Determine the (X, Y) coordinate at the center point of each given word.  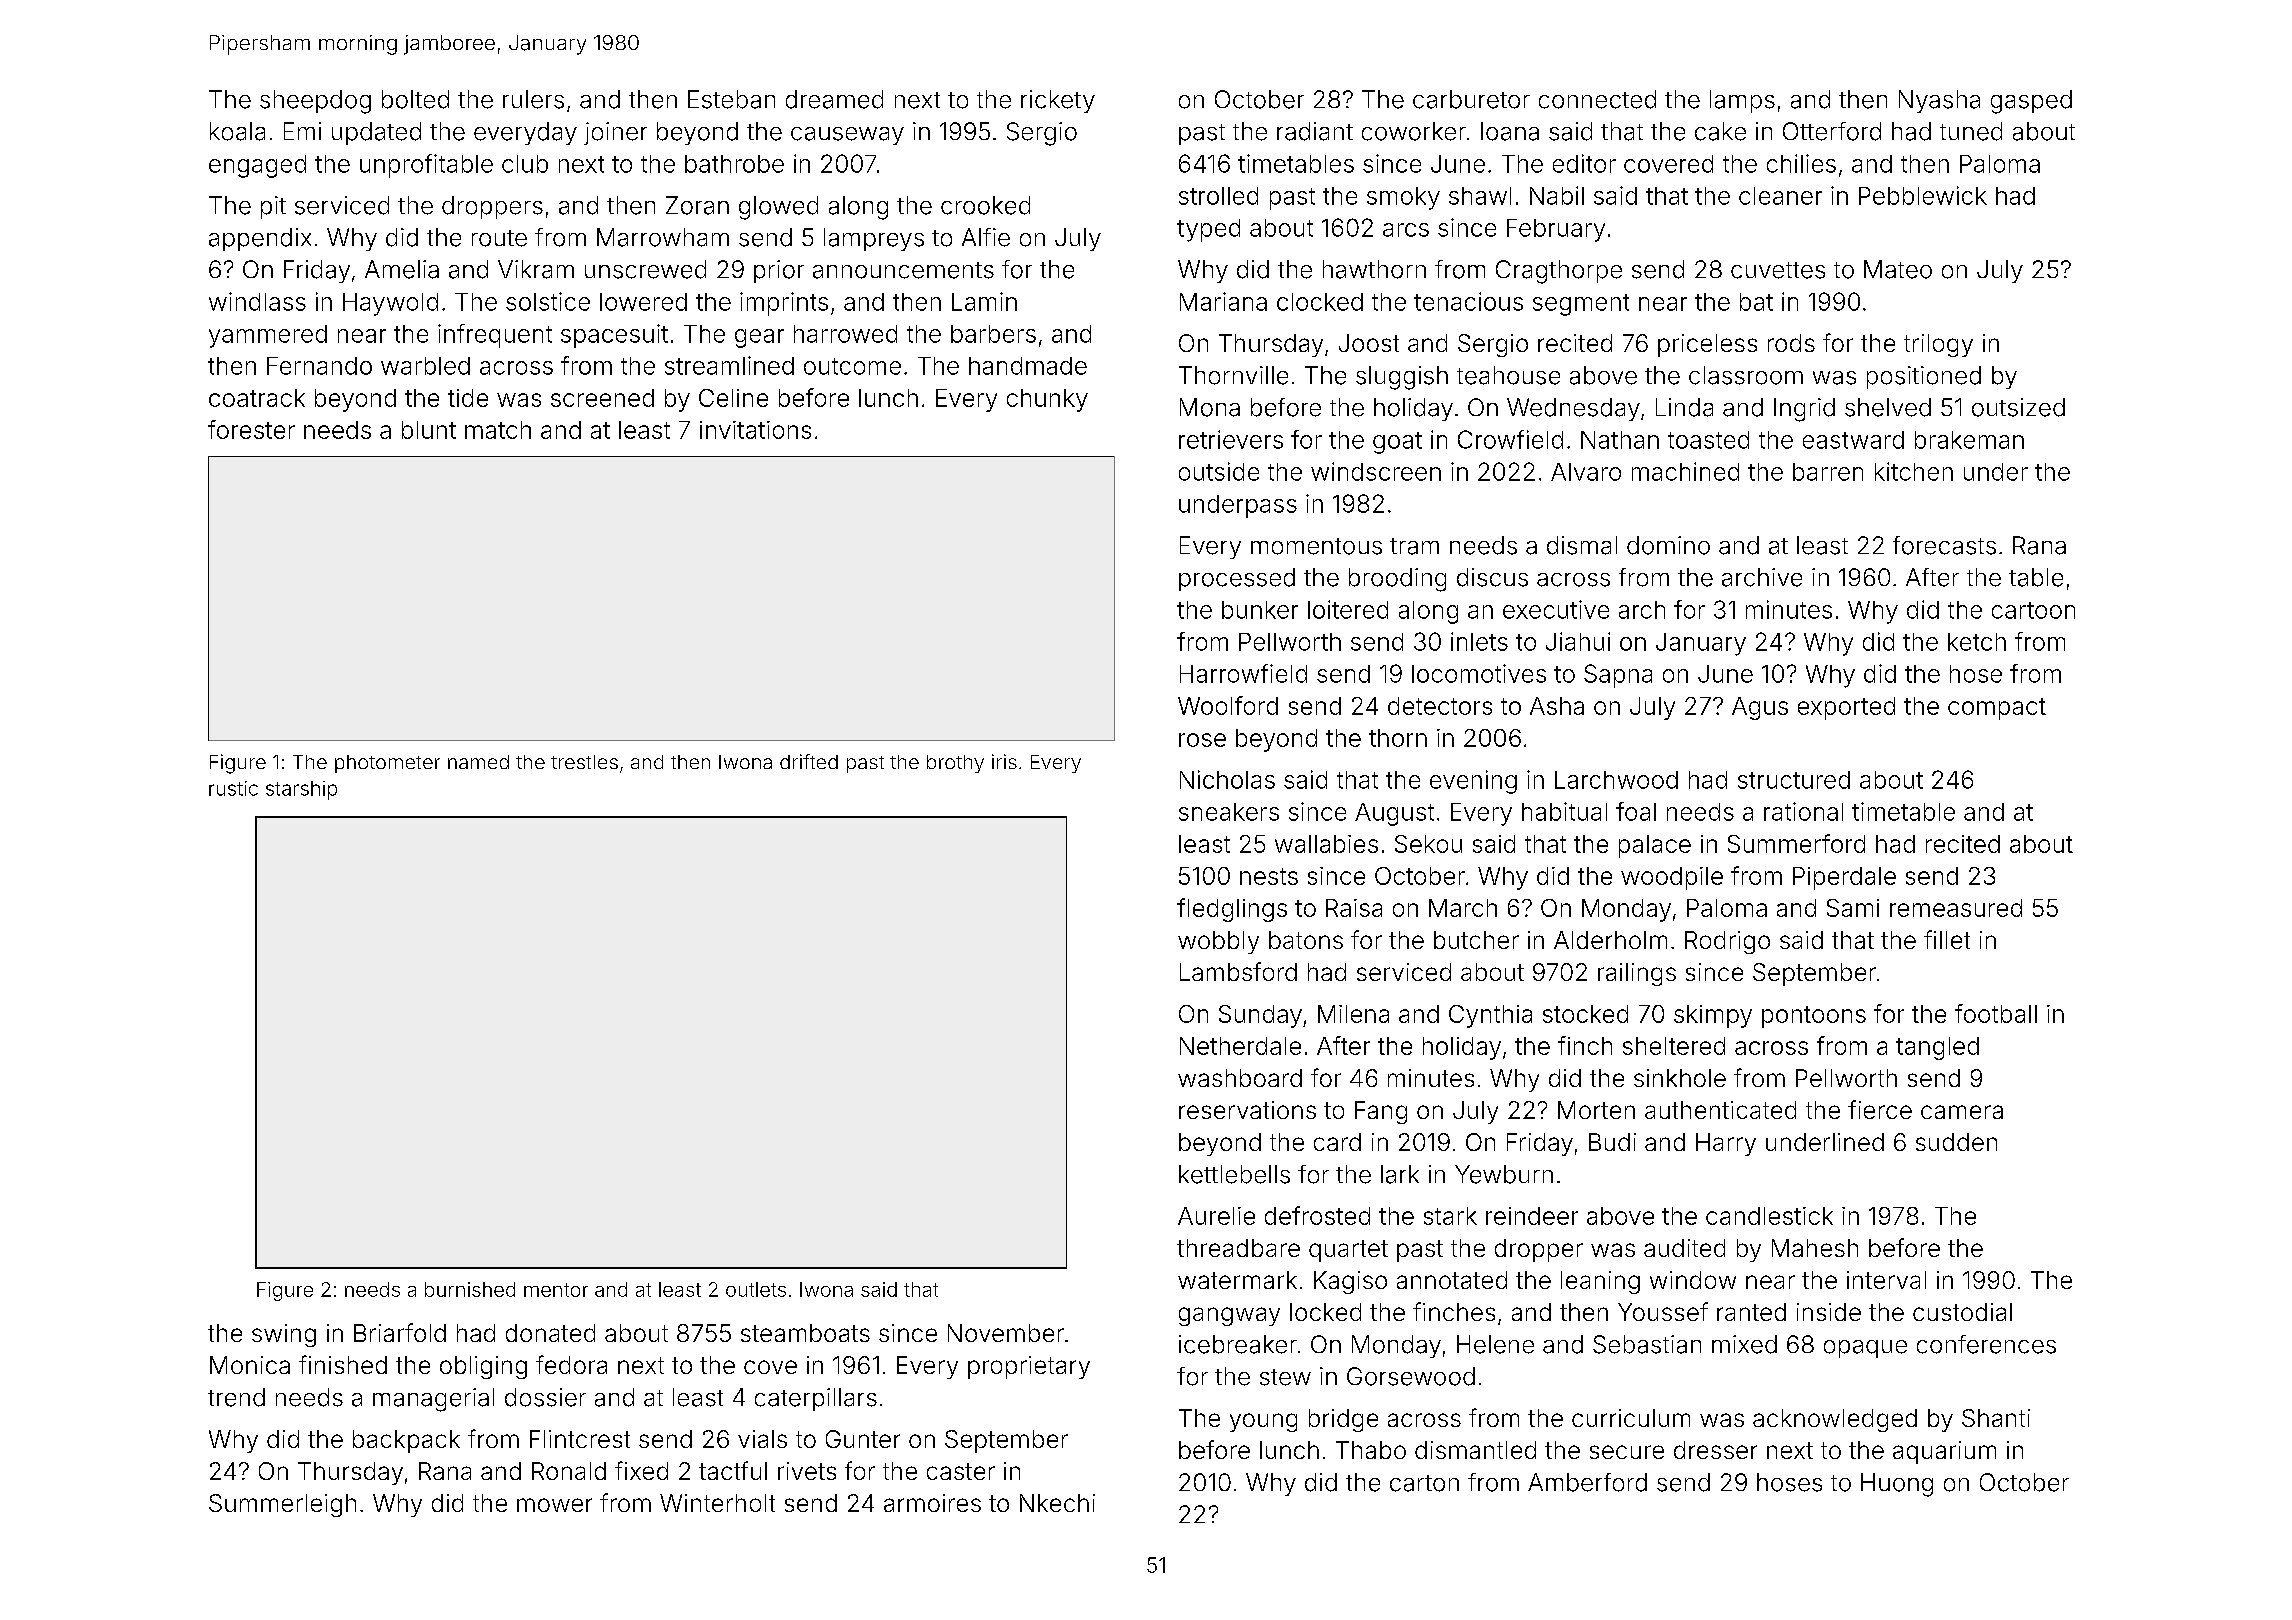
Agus (1760, 708)
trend (236, 1397)
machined (1685, 471)
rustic (233, 788)
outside (1219, 471)
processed (1237, 579)
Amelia (402, 269)
